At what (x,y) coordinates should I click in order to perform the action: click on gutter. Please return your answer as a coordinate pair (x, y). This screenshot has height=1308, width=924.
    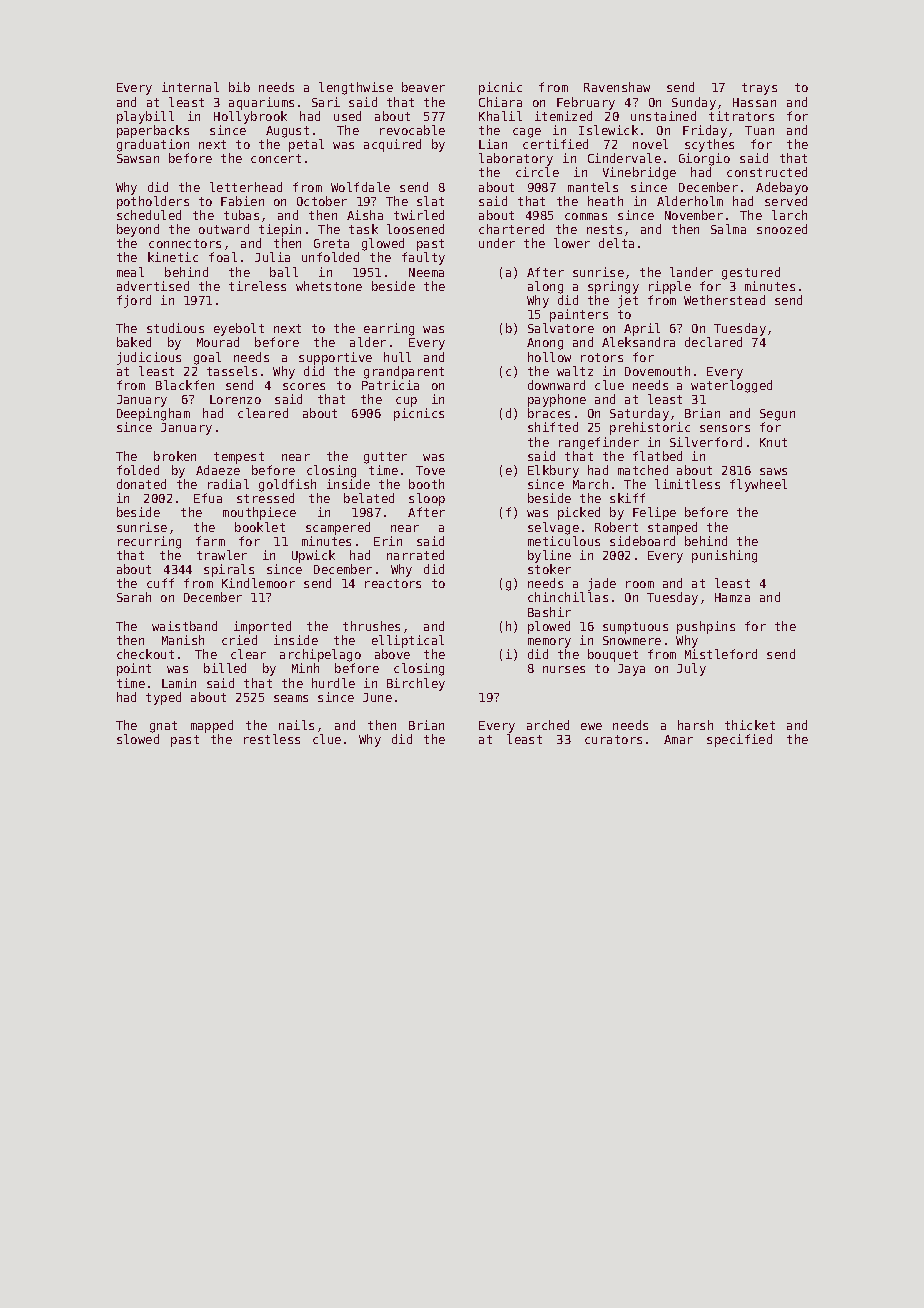
    Looking at the image, I should click on (385, 458).
